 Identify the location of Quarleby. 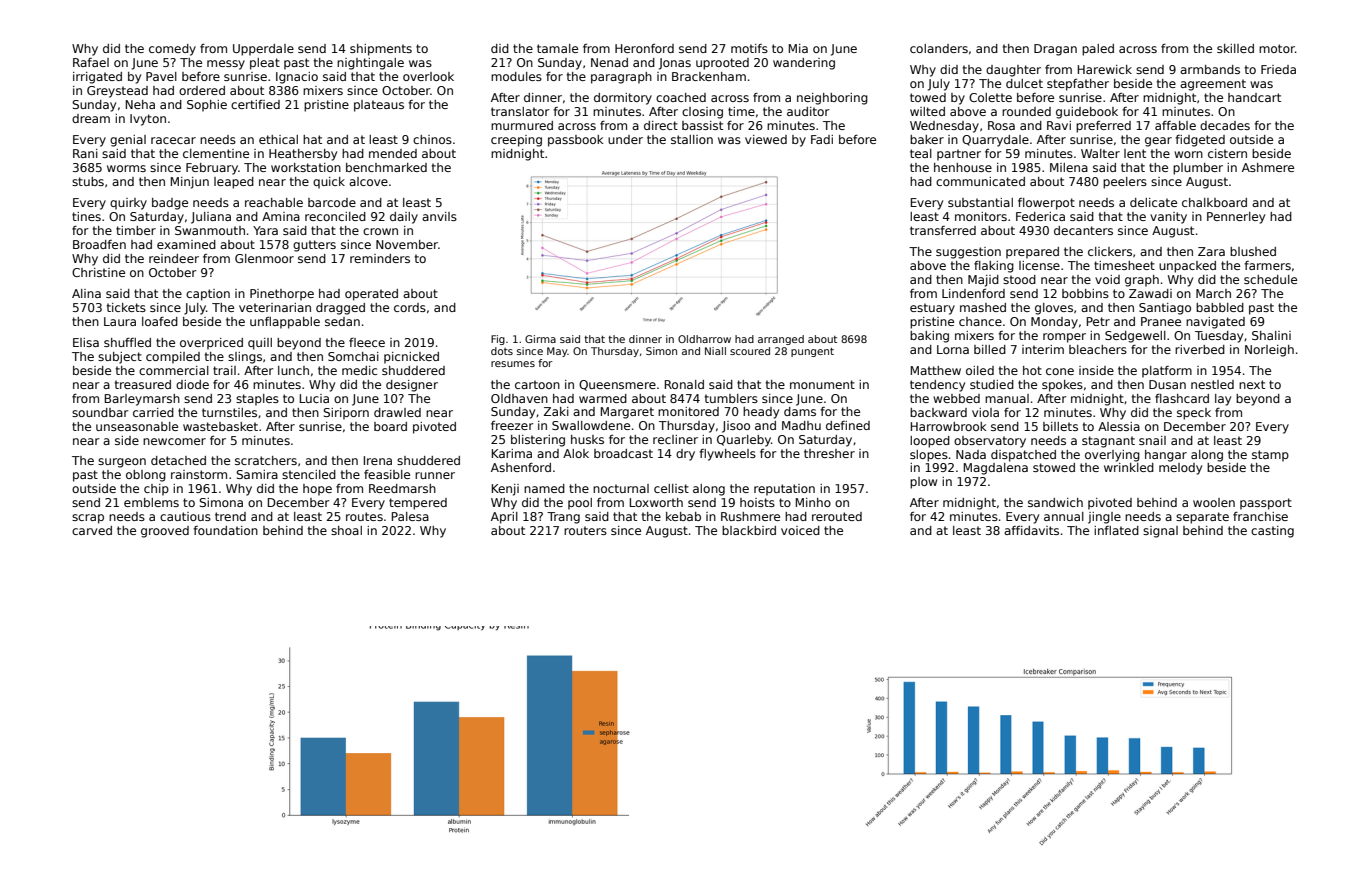
(744, 441).
